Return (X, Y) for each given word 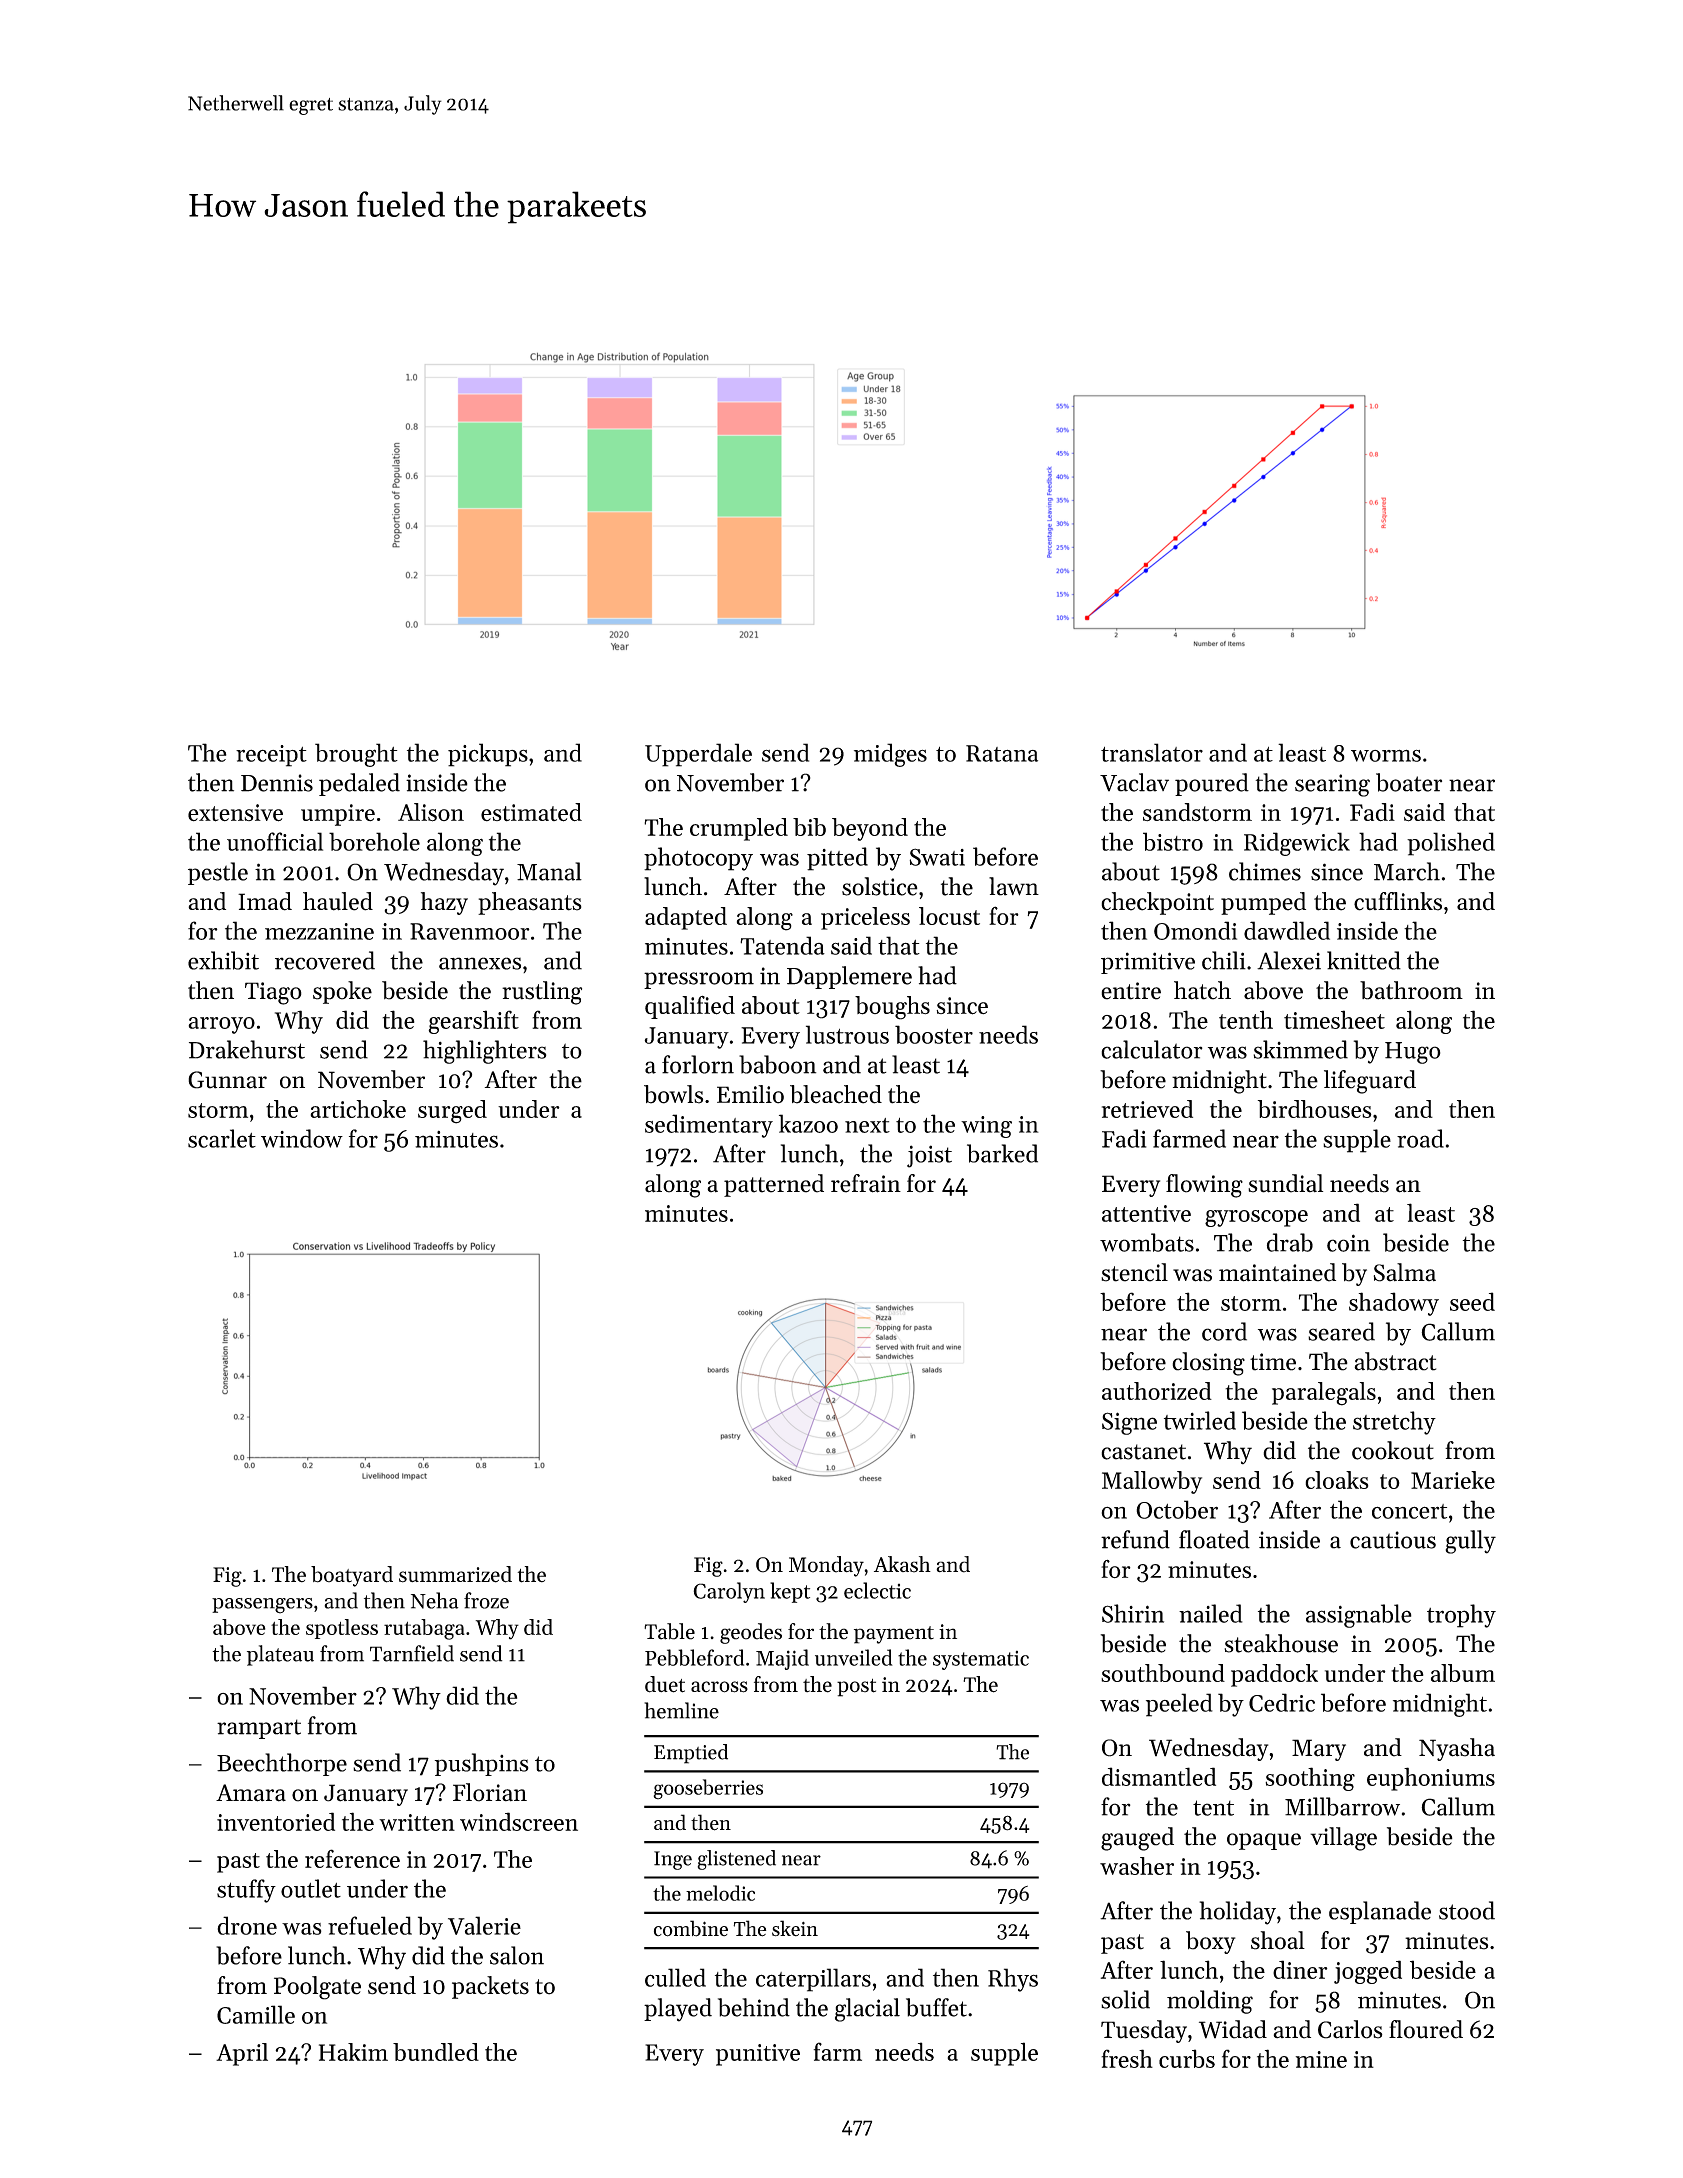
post (856, 1688)
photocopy (698, 859)
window (302, 1138)
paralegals (1324, 1394)
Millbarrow (1342, 1806)
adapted (686, 918)
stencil (1134, 1272)
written (417, 1822)
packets (490, 1987)
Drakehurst (247, 1049)
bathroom (1411, 990)
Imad (265, 901)
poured (1212, 784)
